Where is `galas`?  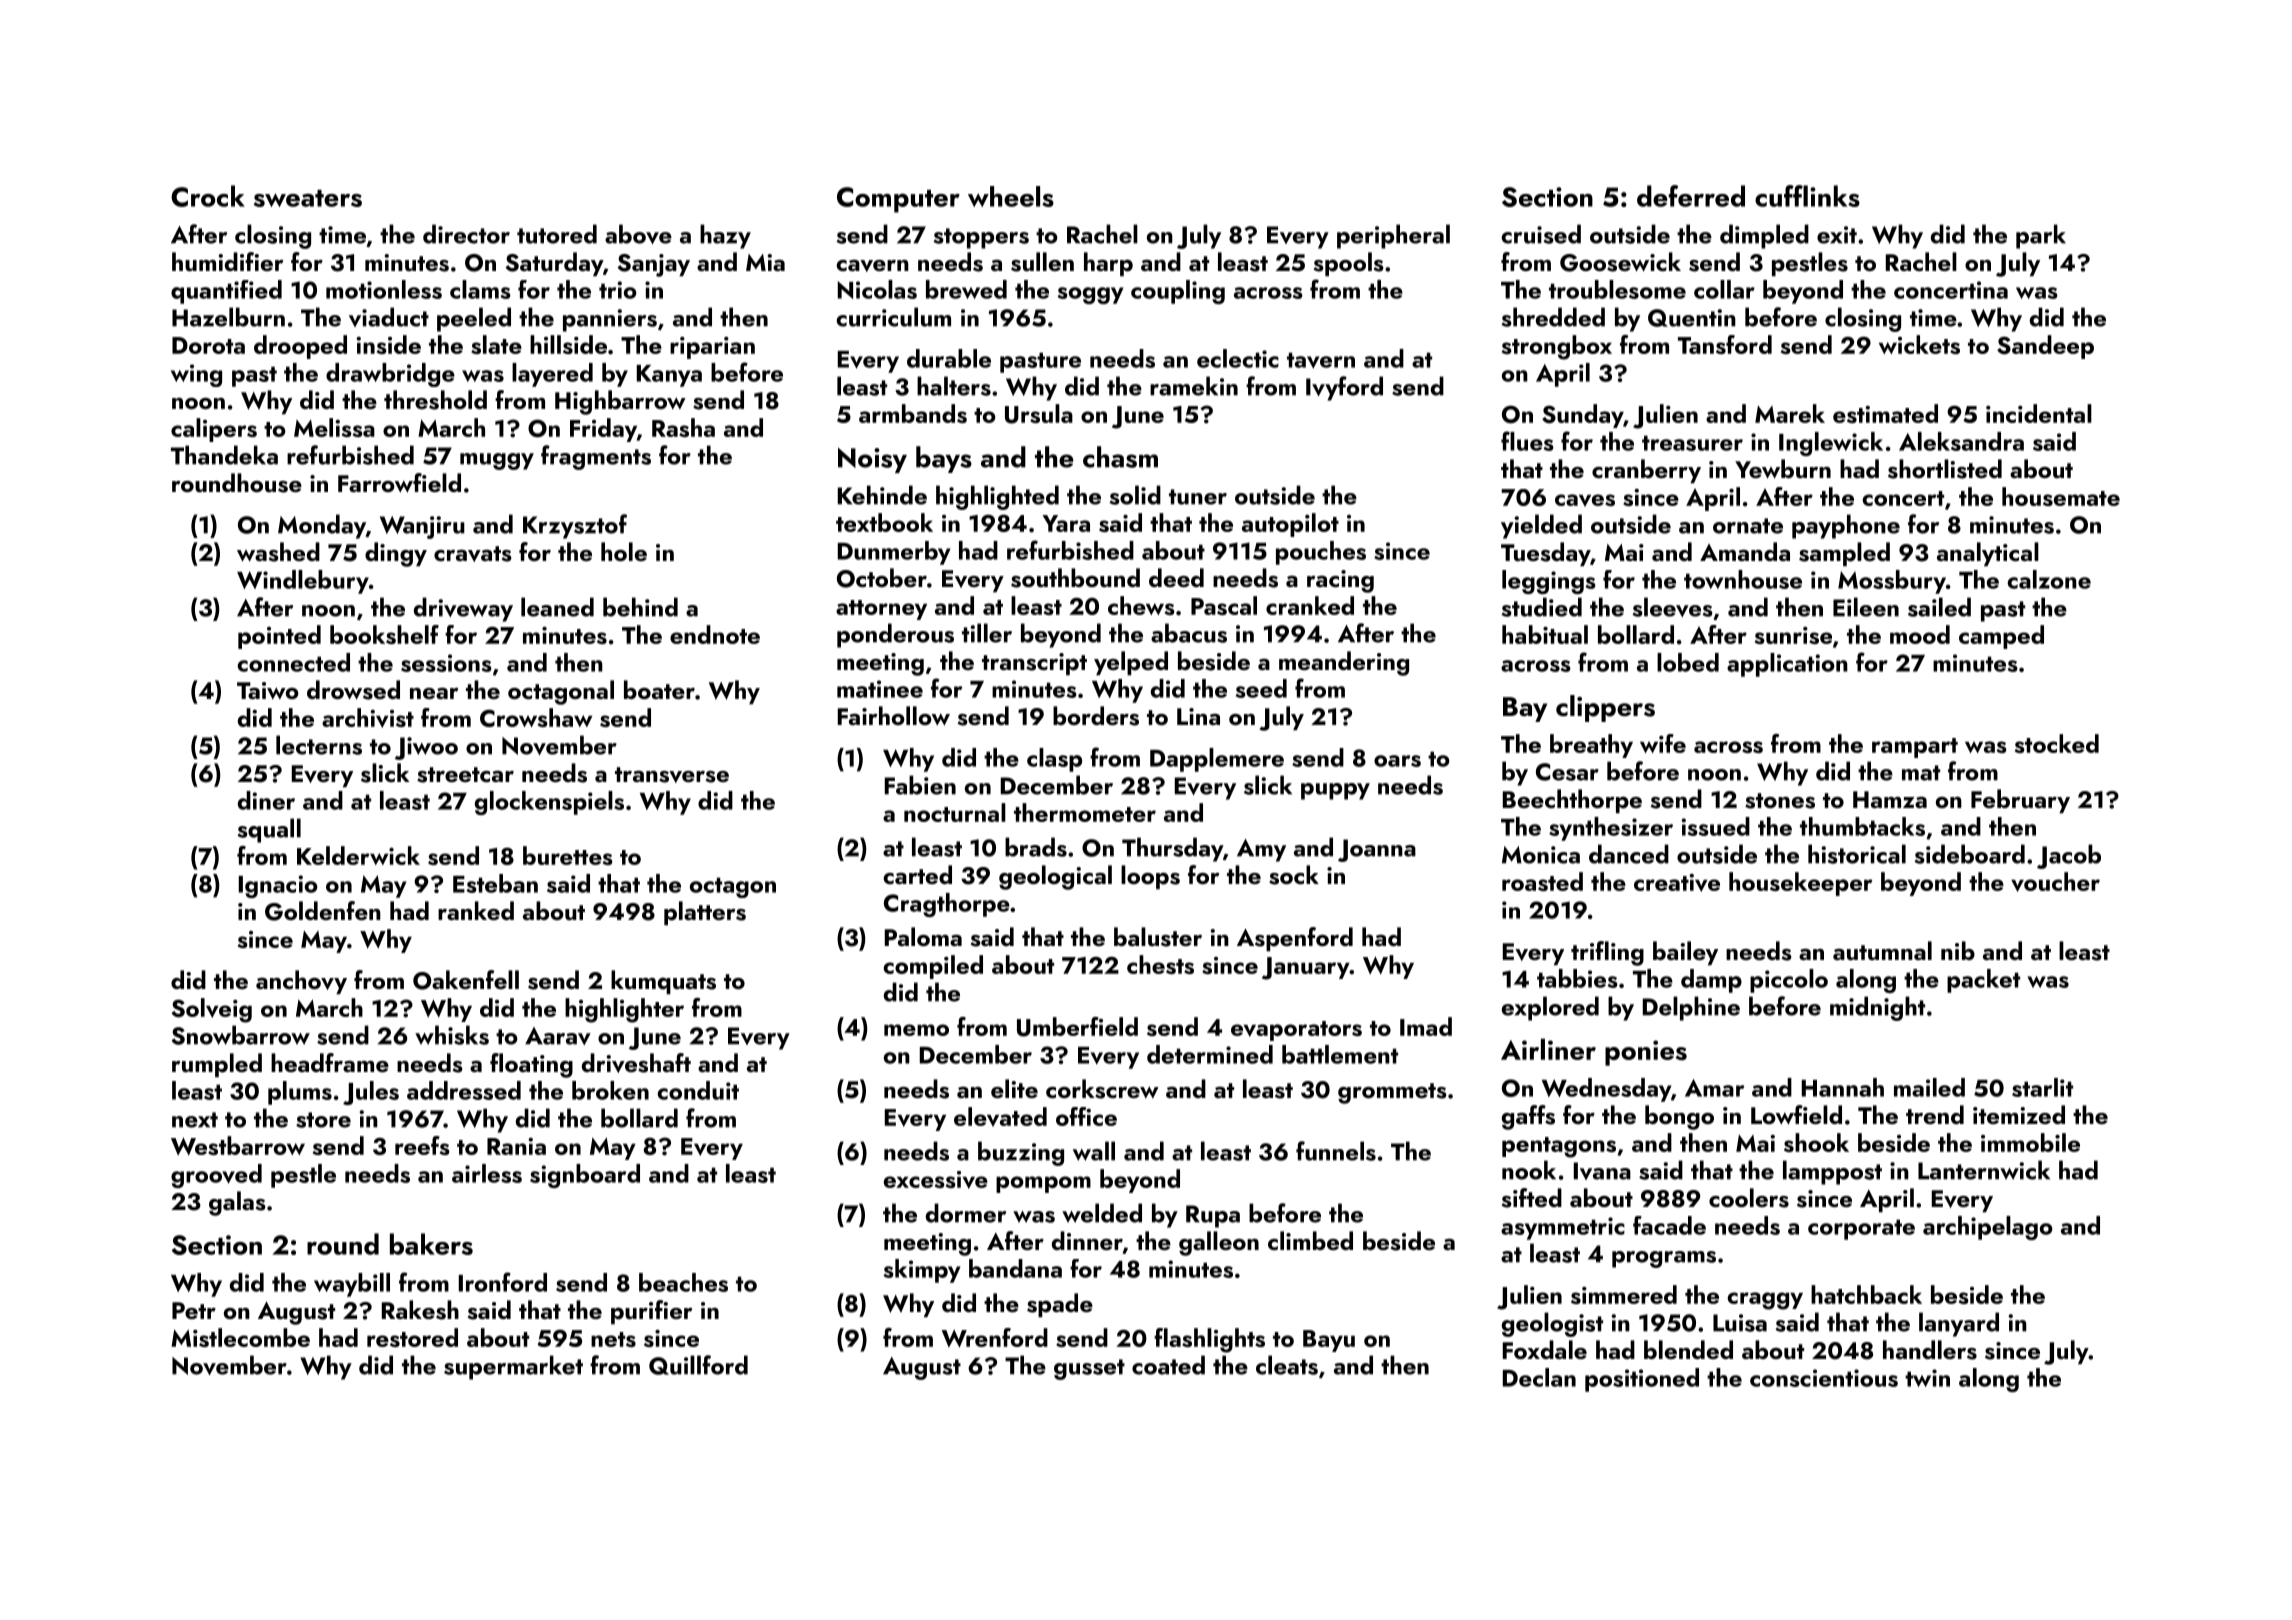
galas is located at coordinates (237, 1203).
